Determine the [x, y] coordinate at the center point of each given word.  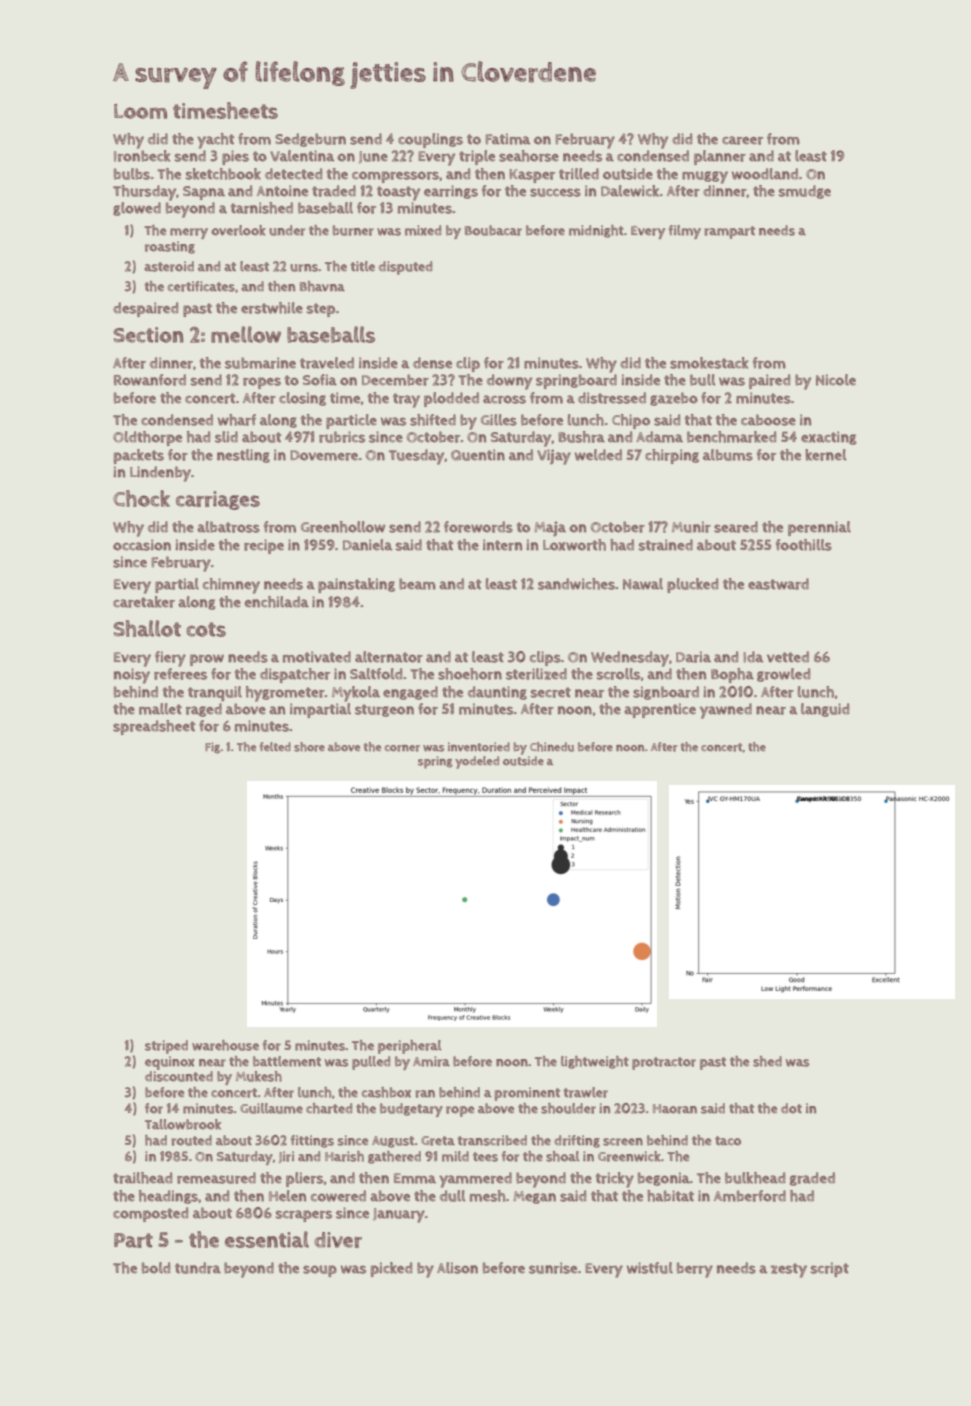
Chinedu [552, 747]
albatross [228, 527]
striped [166, 1047]
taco [728, 1141]
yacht [215, 141]
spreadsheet [154, 727]
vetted [788, 657]
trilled [579, 174]
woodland [765, 174]
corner [402, 748]
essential [267, 1239]
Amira [431, 1061]
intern [502, 545]
